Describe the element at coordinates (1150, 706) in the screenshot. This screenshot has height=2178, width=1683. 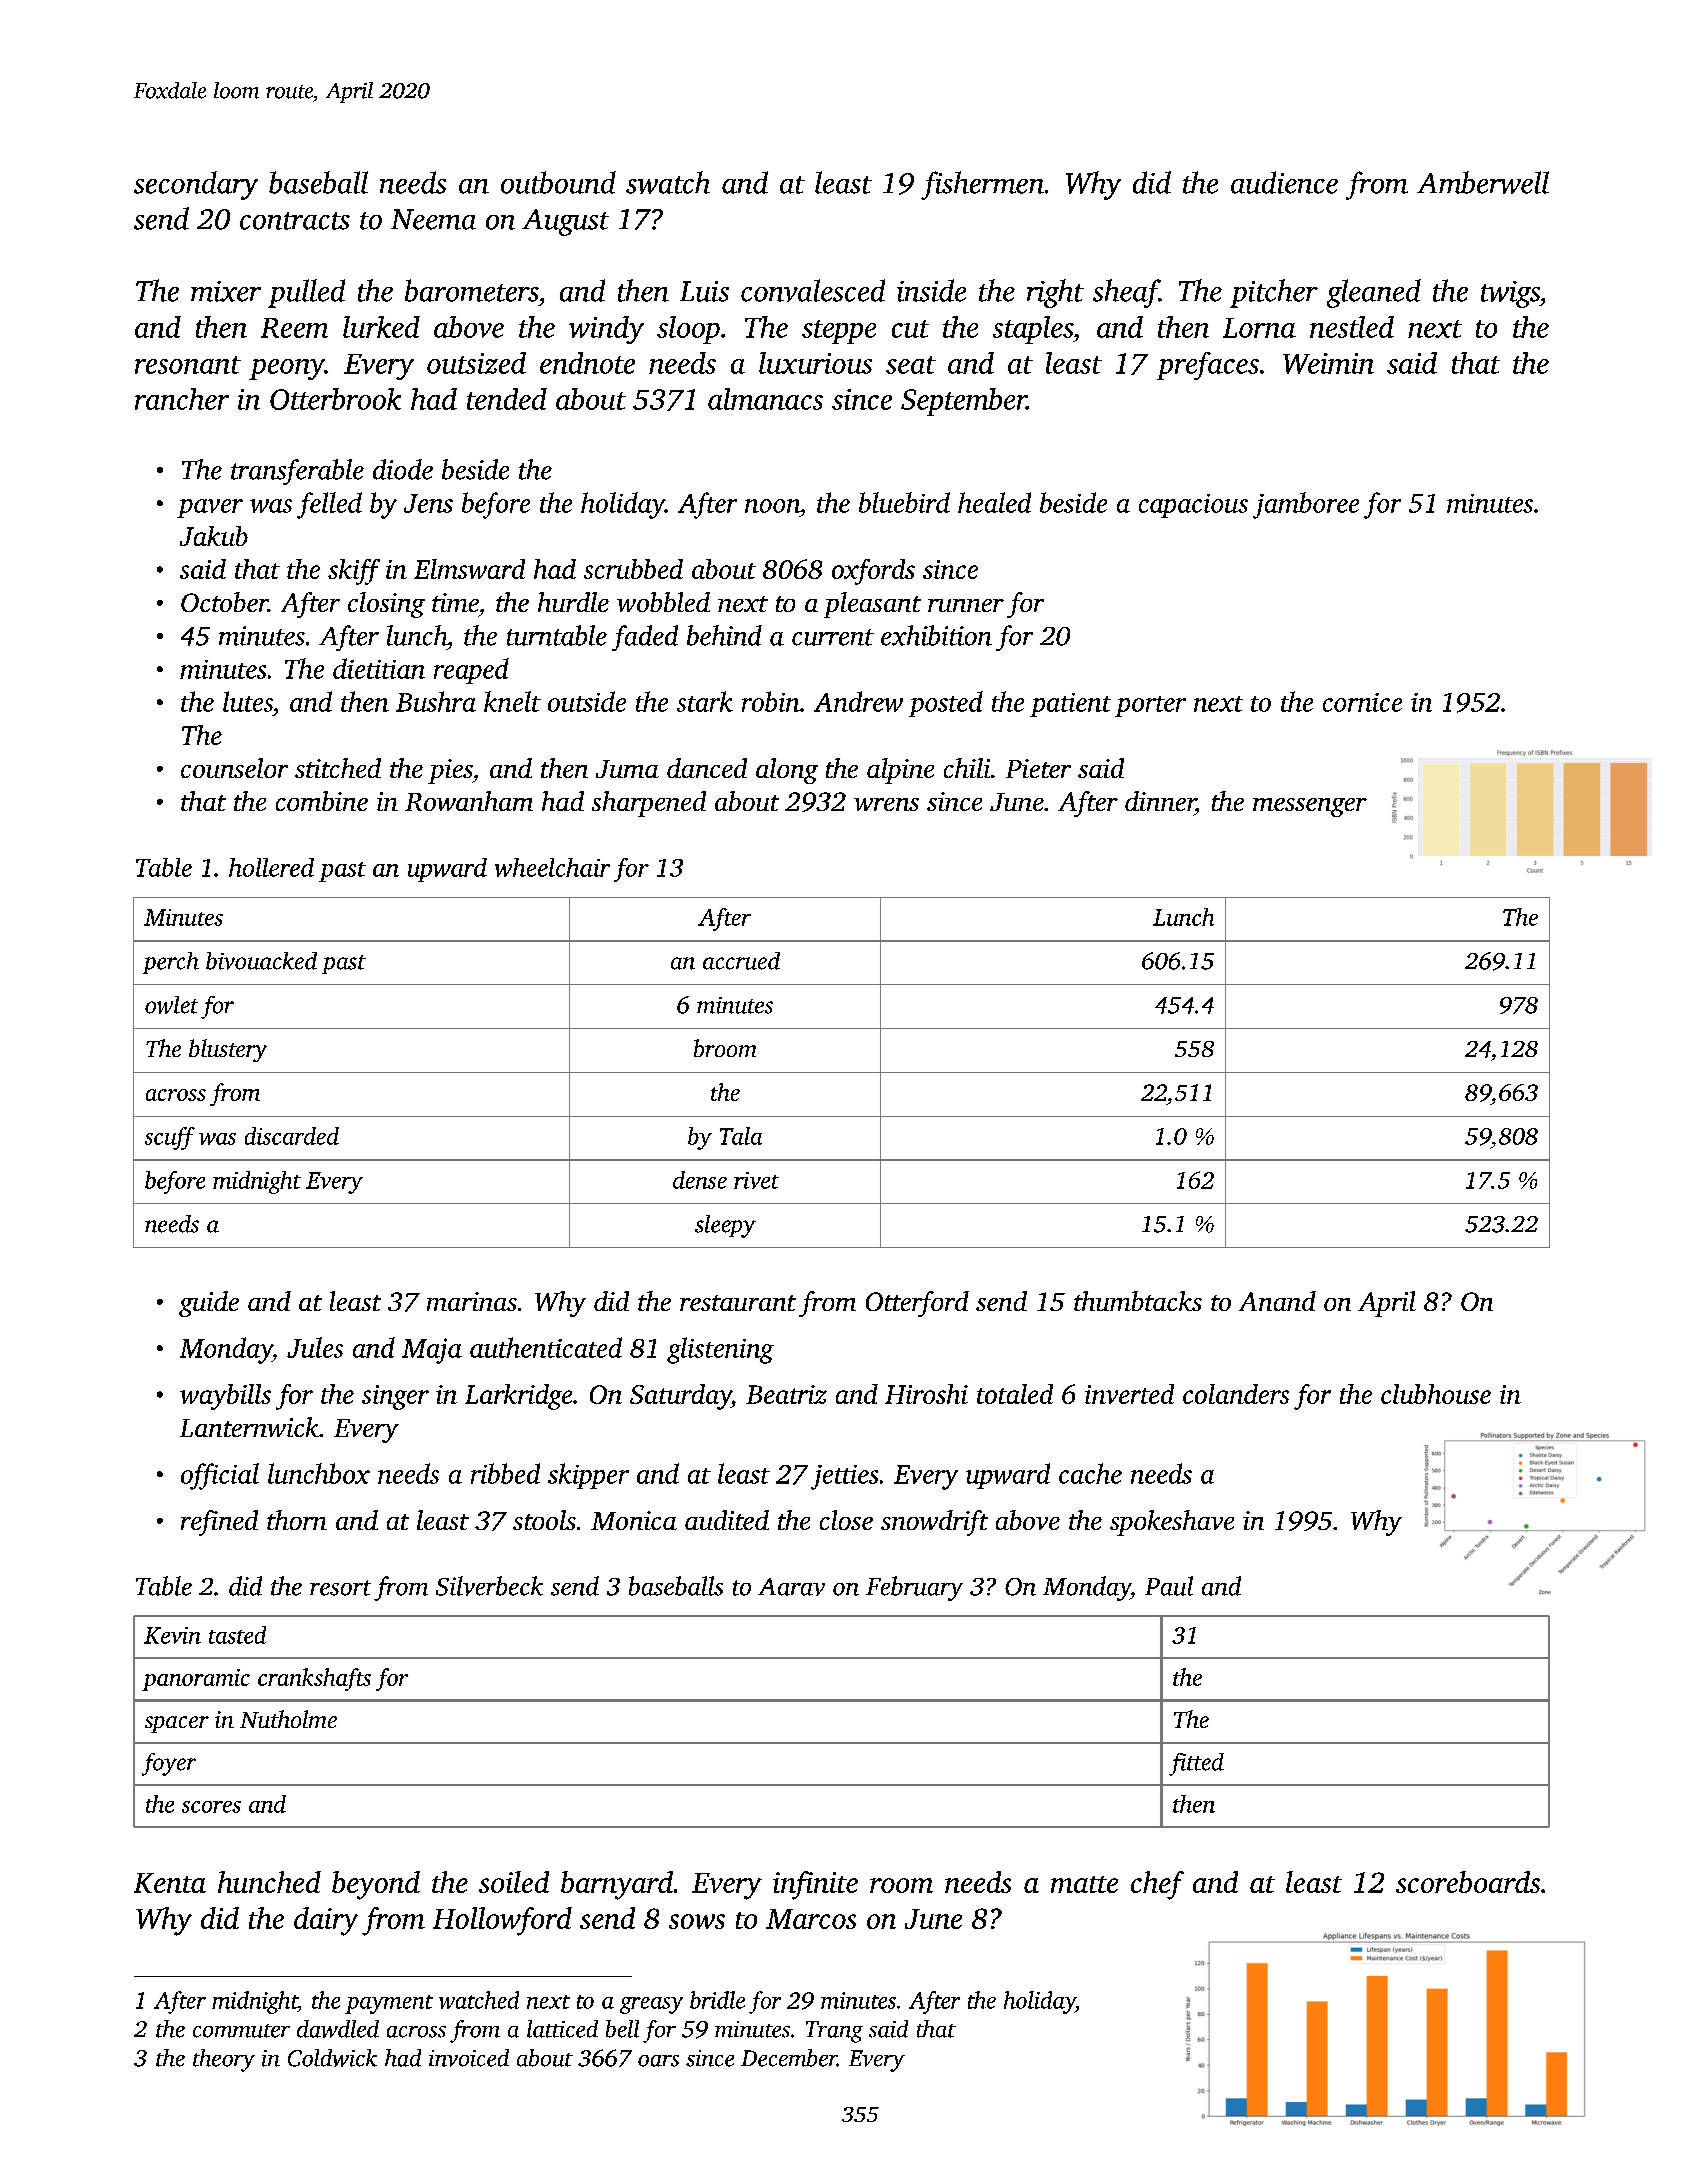
I see `porter` at that location.
